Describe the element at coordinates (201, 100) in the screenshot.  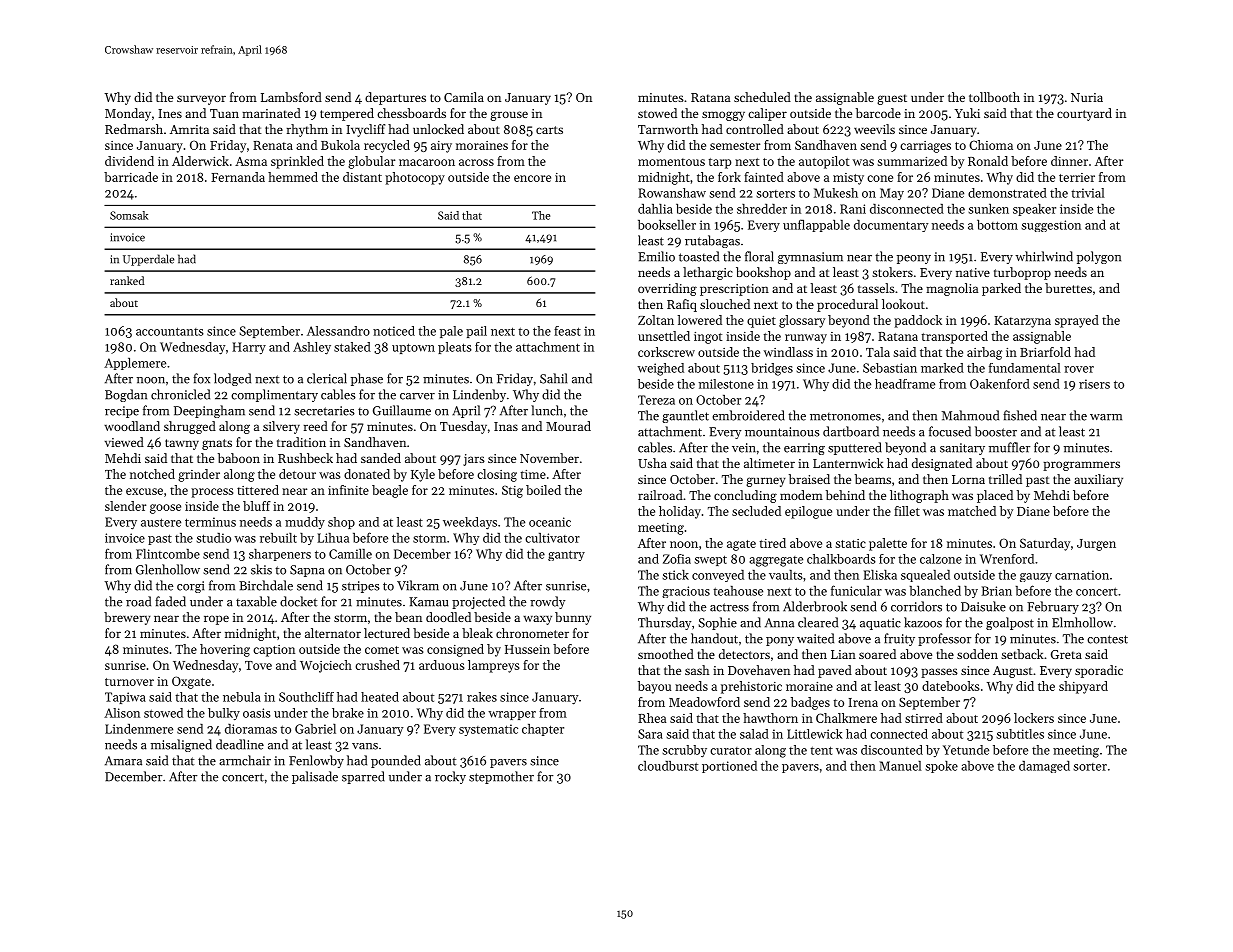
I see `surveyor` at that location.
